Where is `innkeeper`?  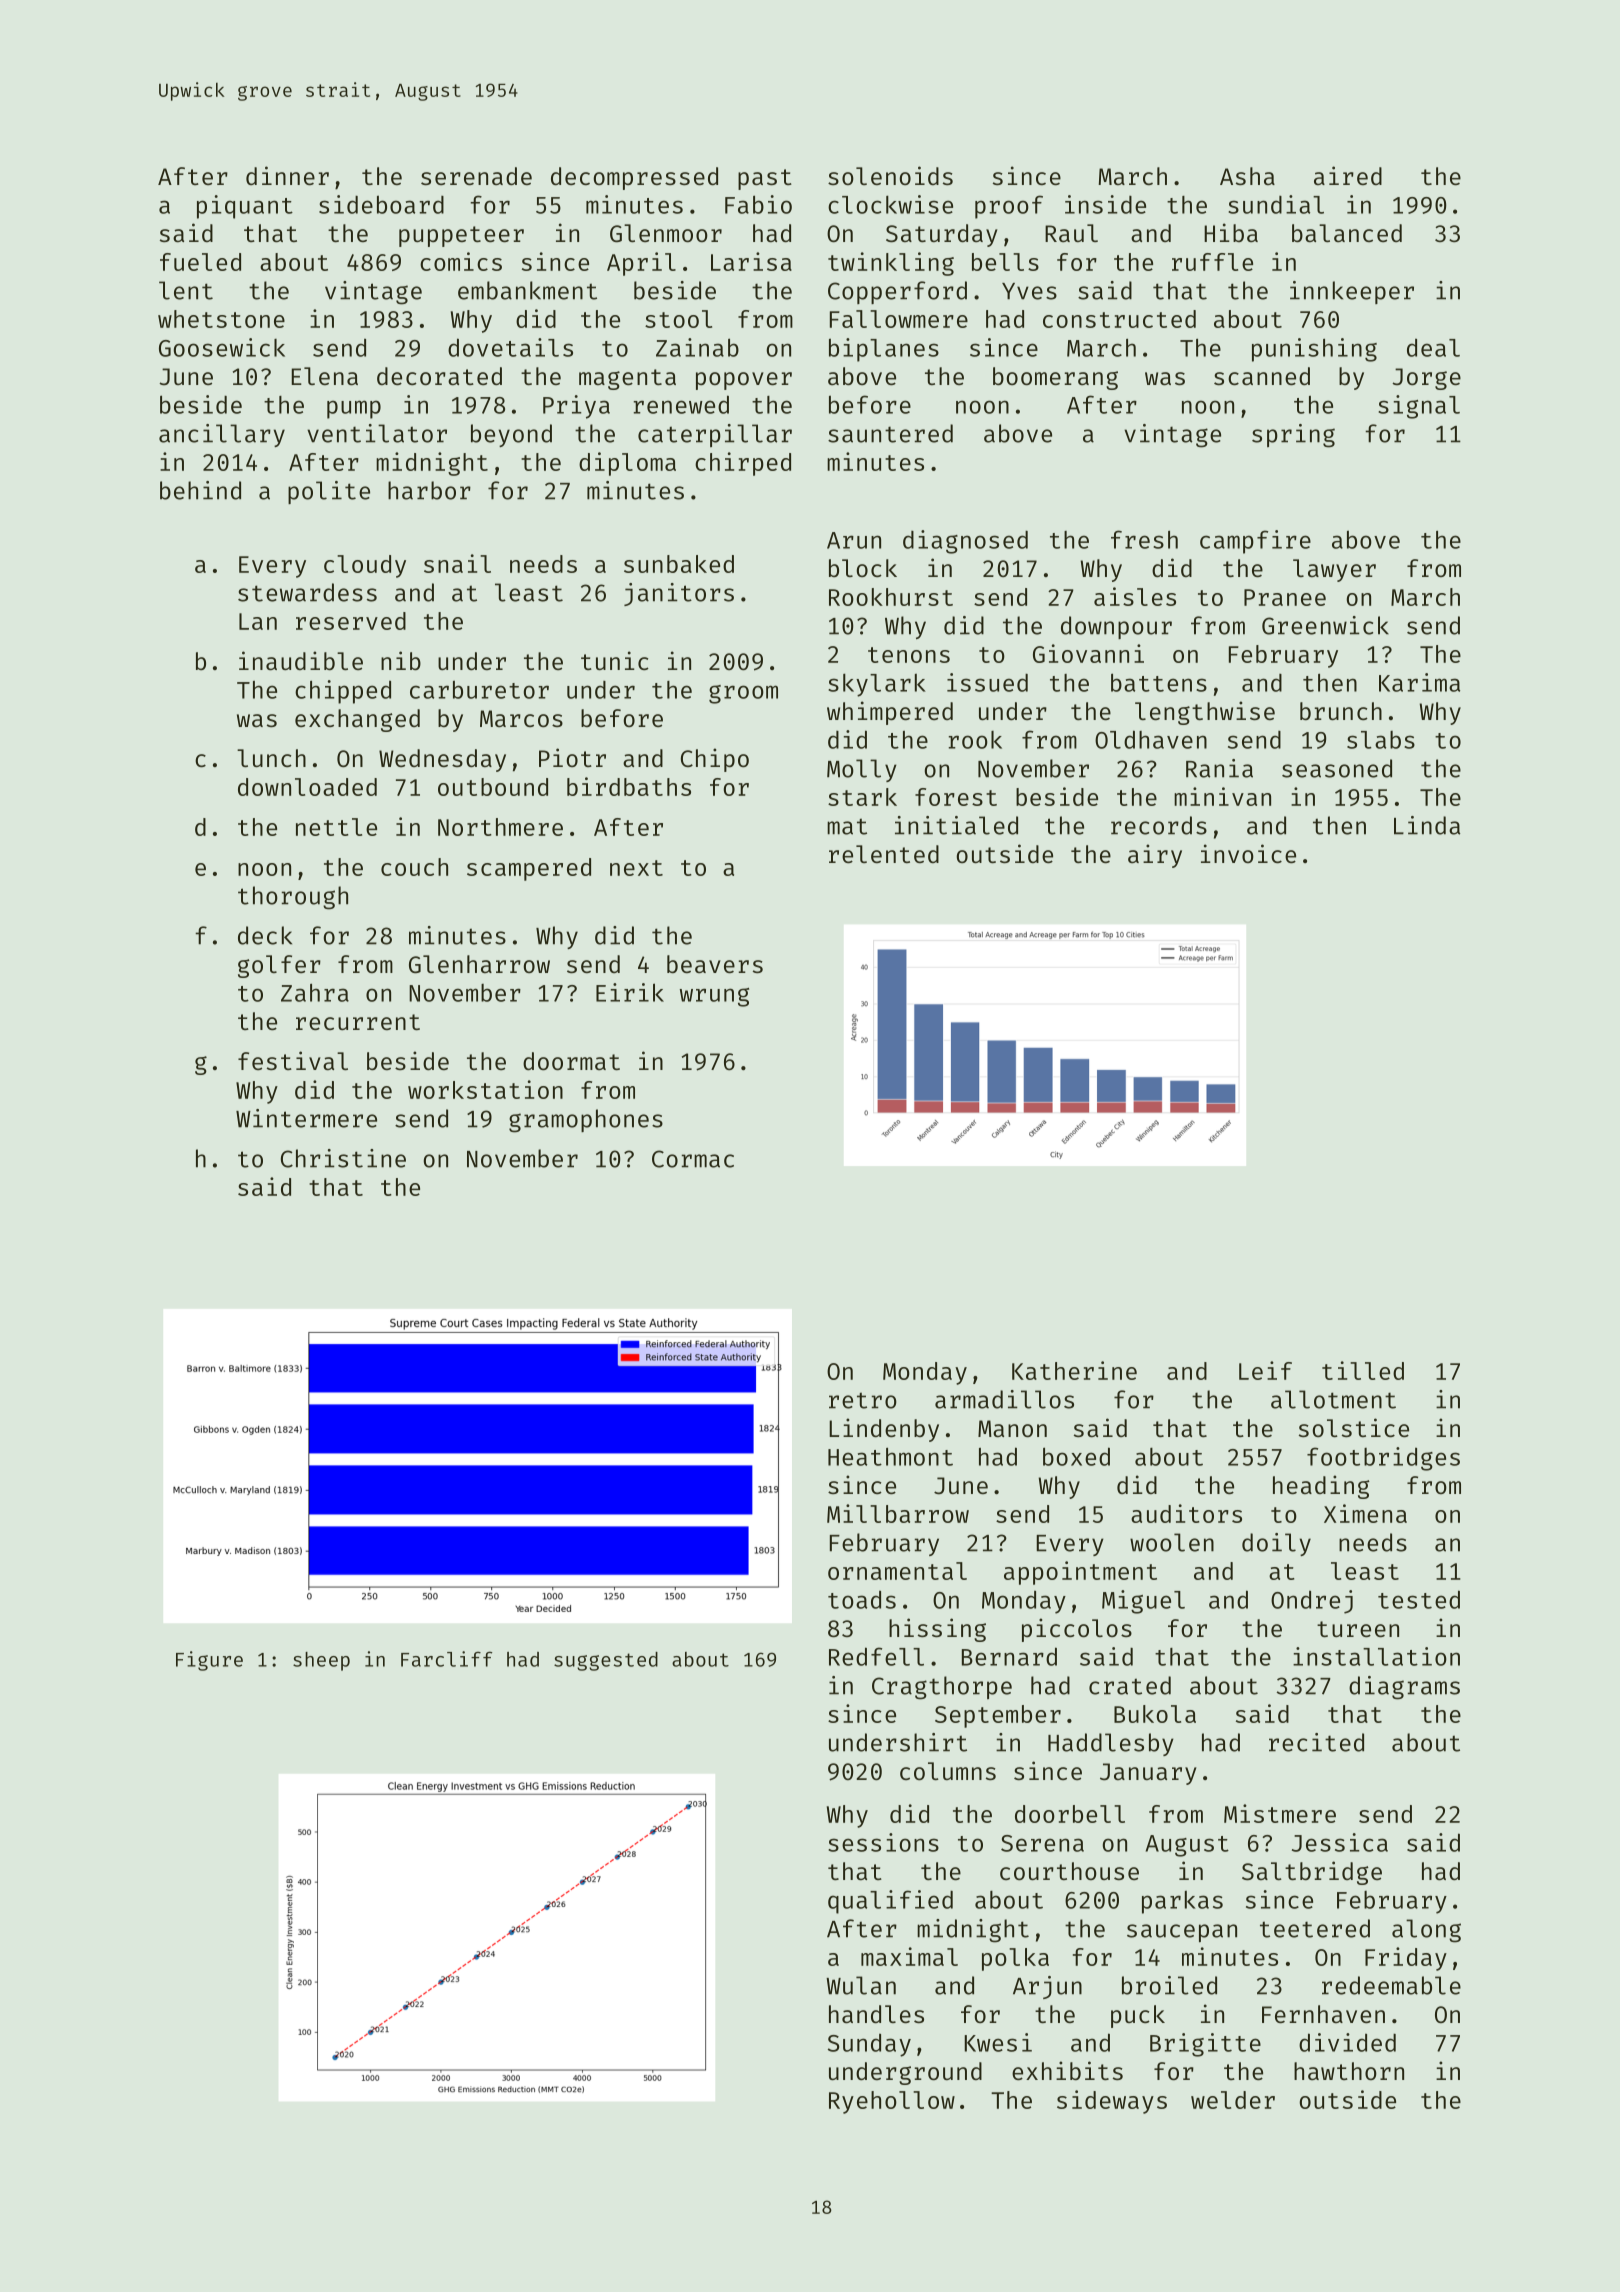 innkeeper is located at coordinates (1352, 292).
